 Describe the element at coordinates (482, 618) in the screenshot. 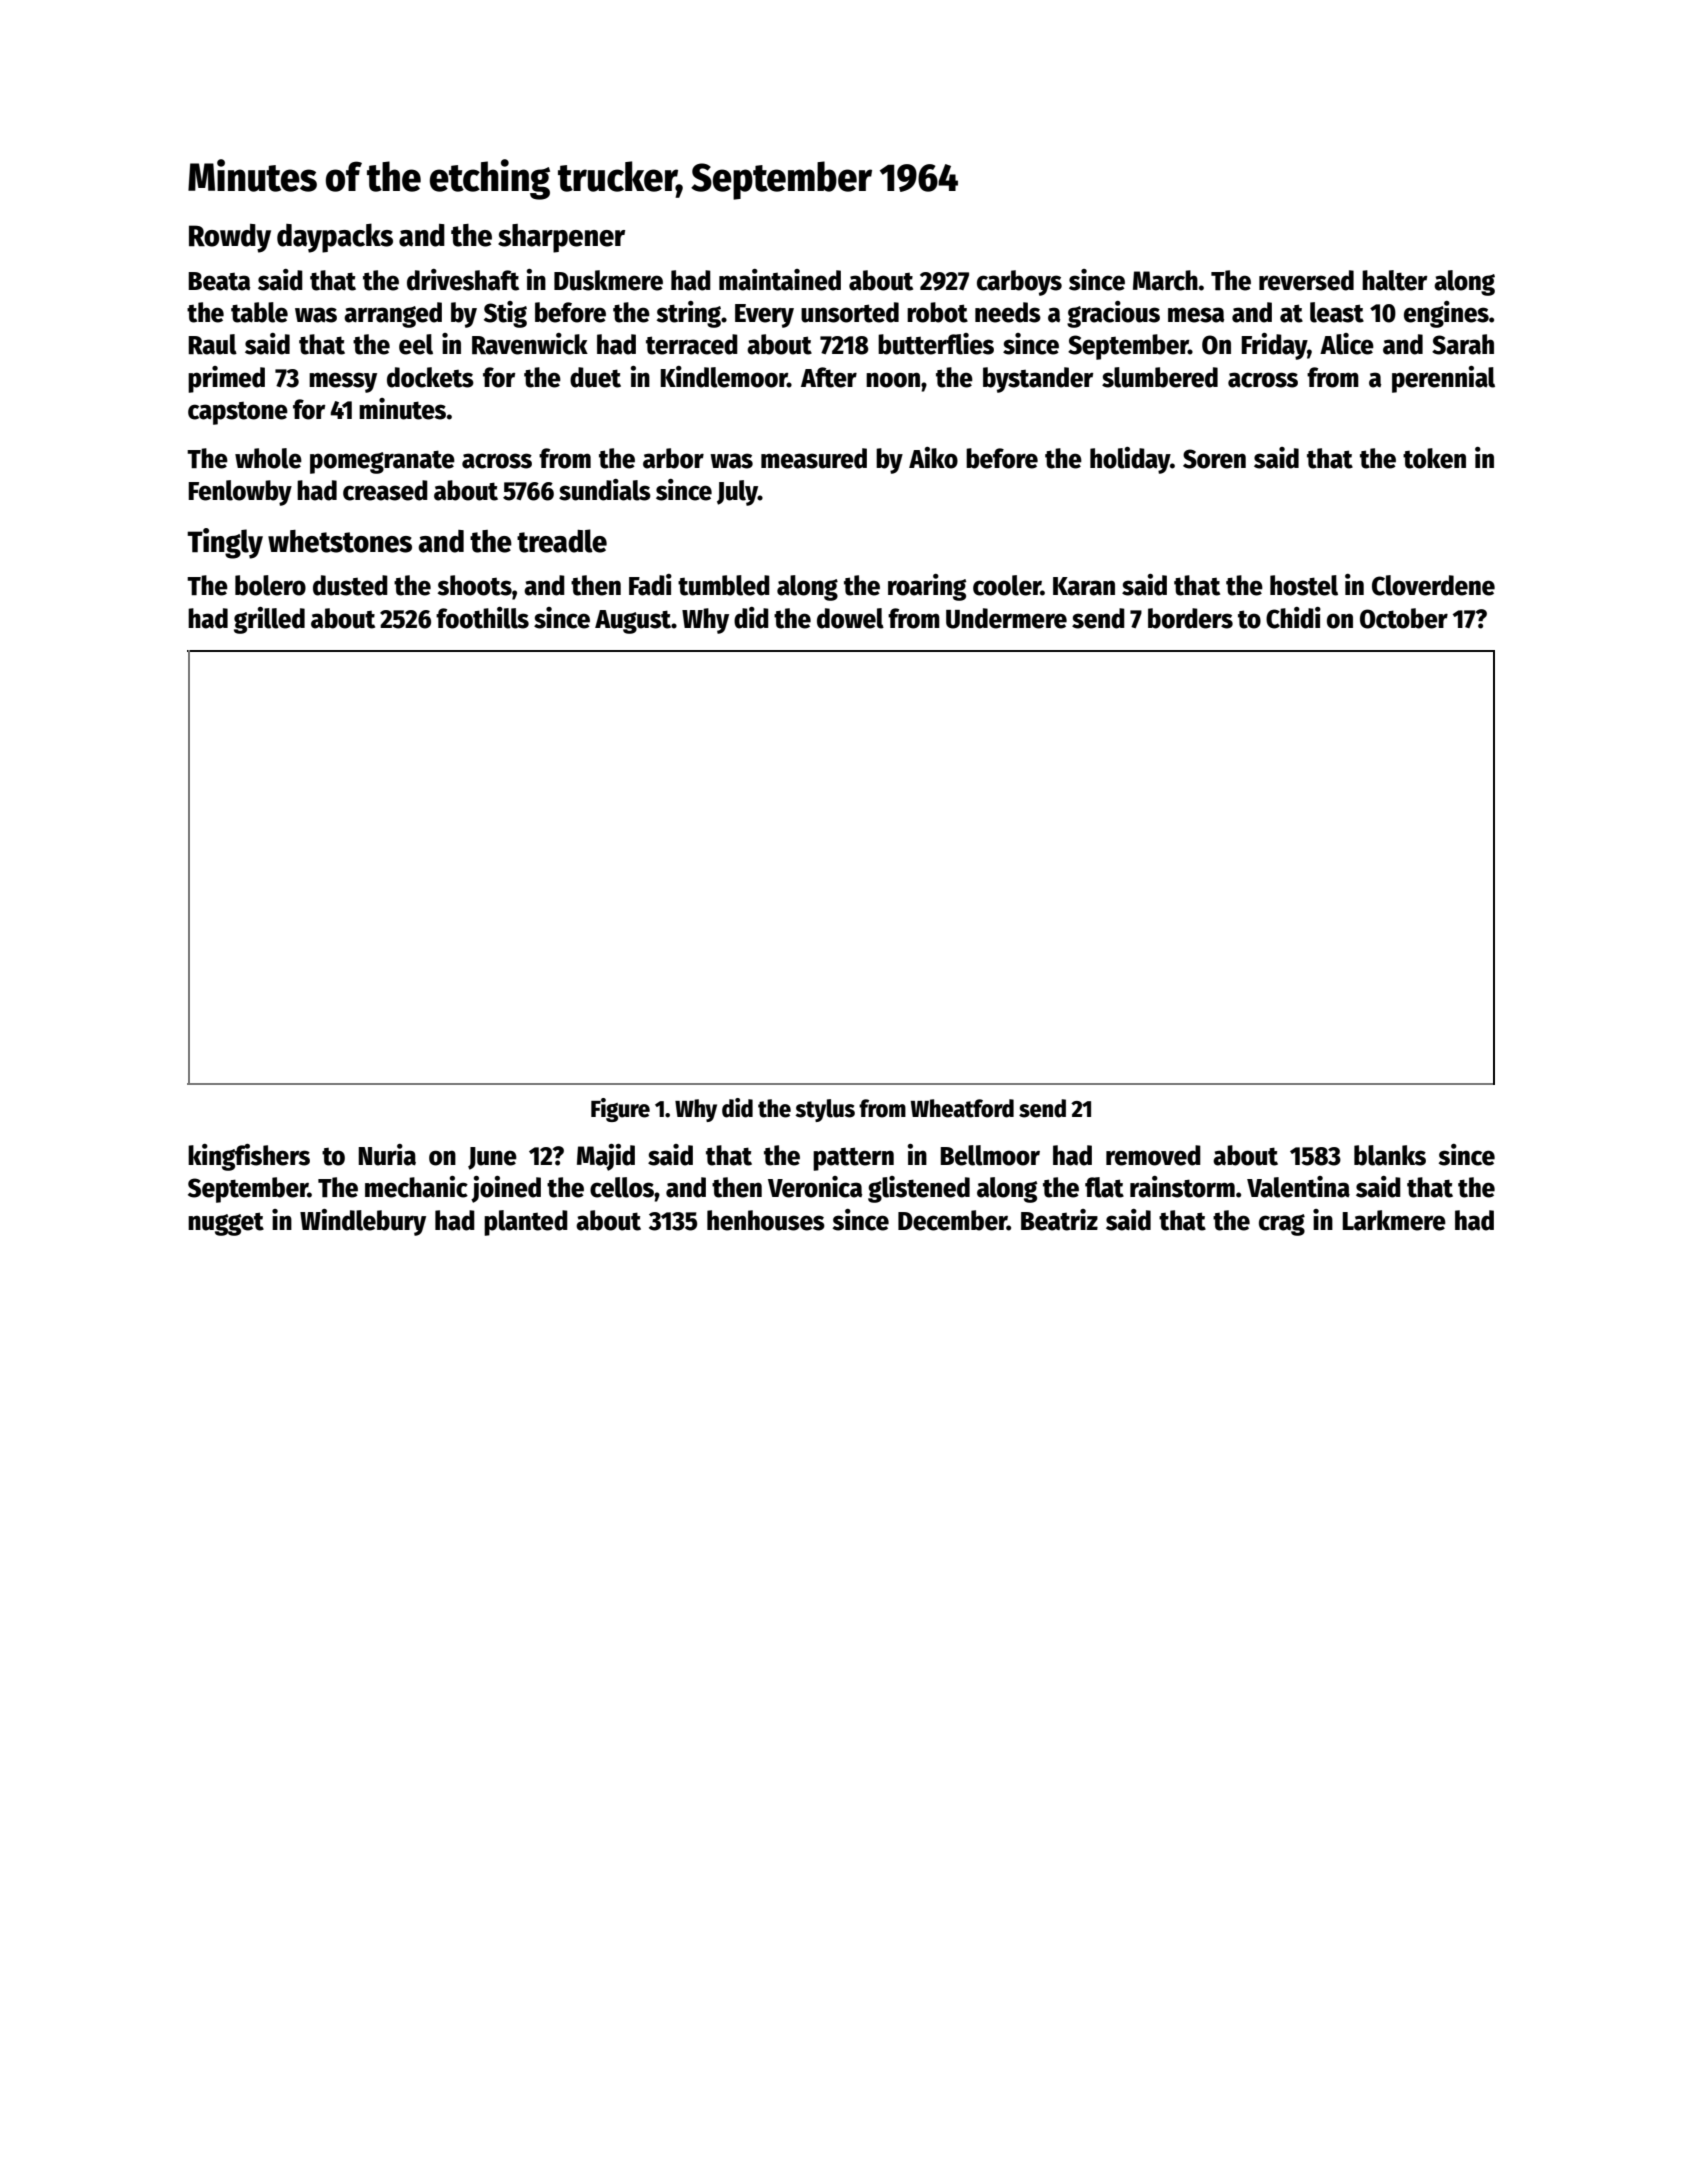

I see `foothills` at that location.
